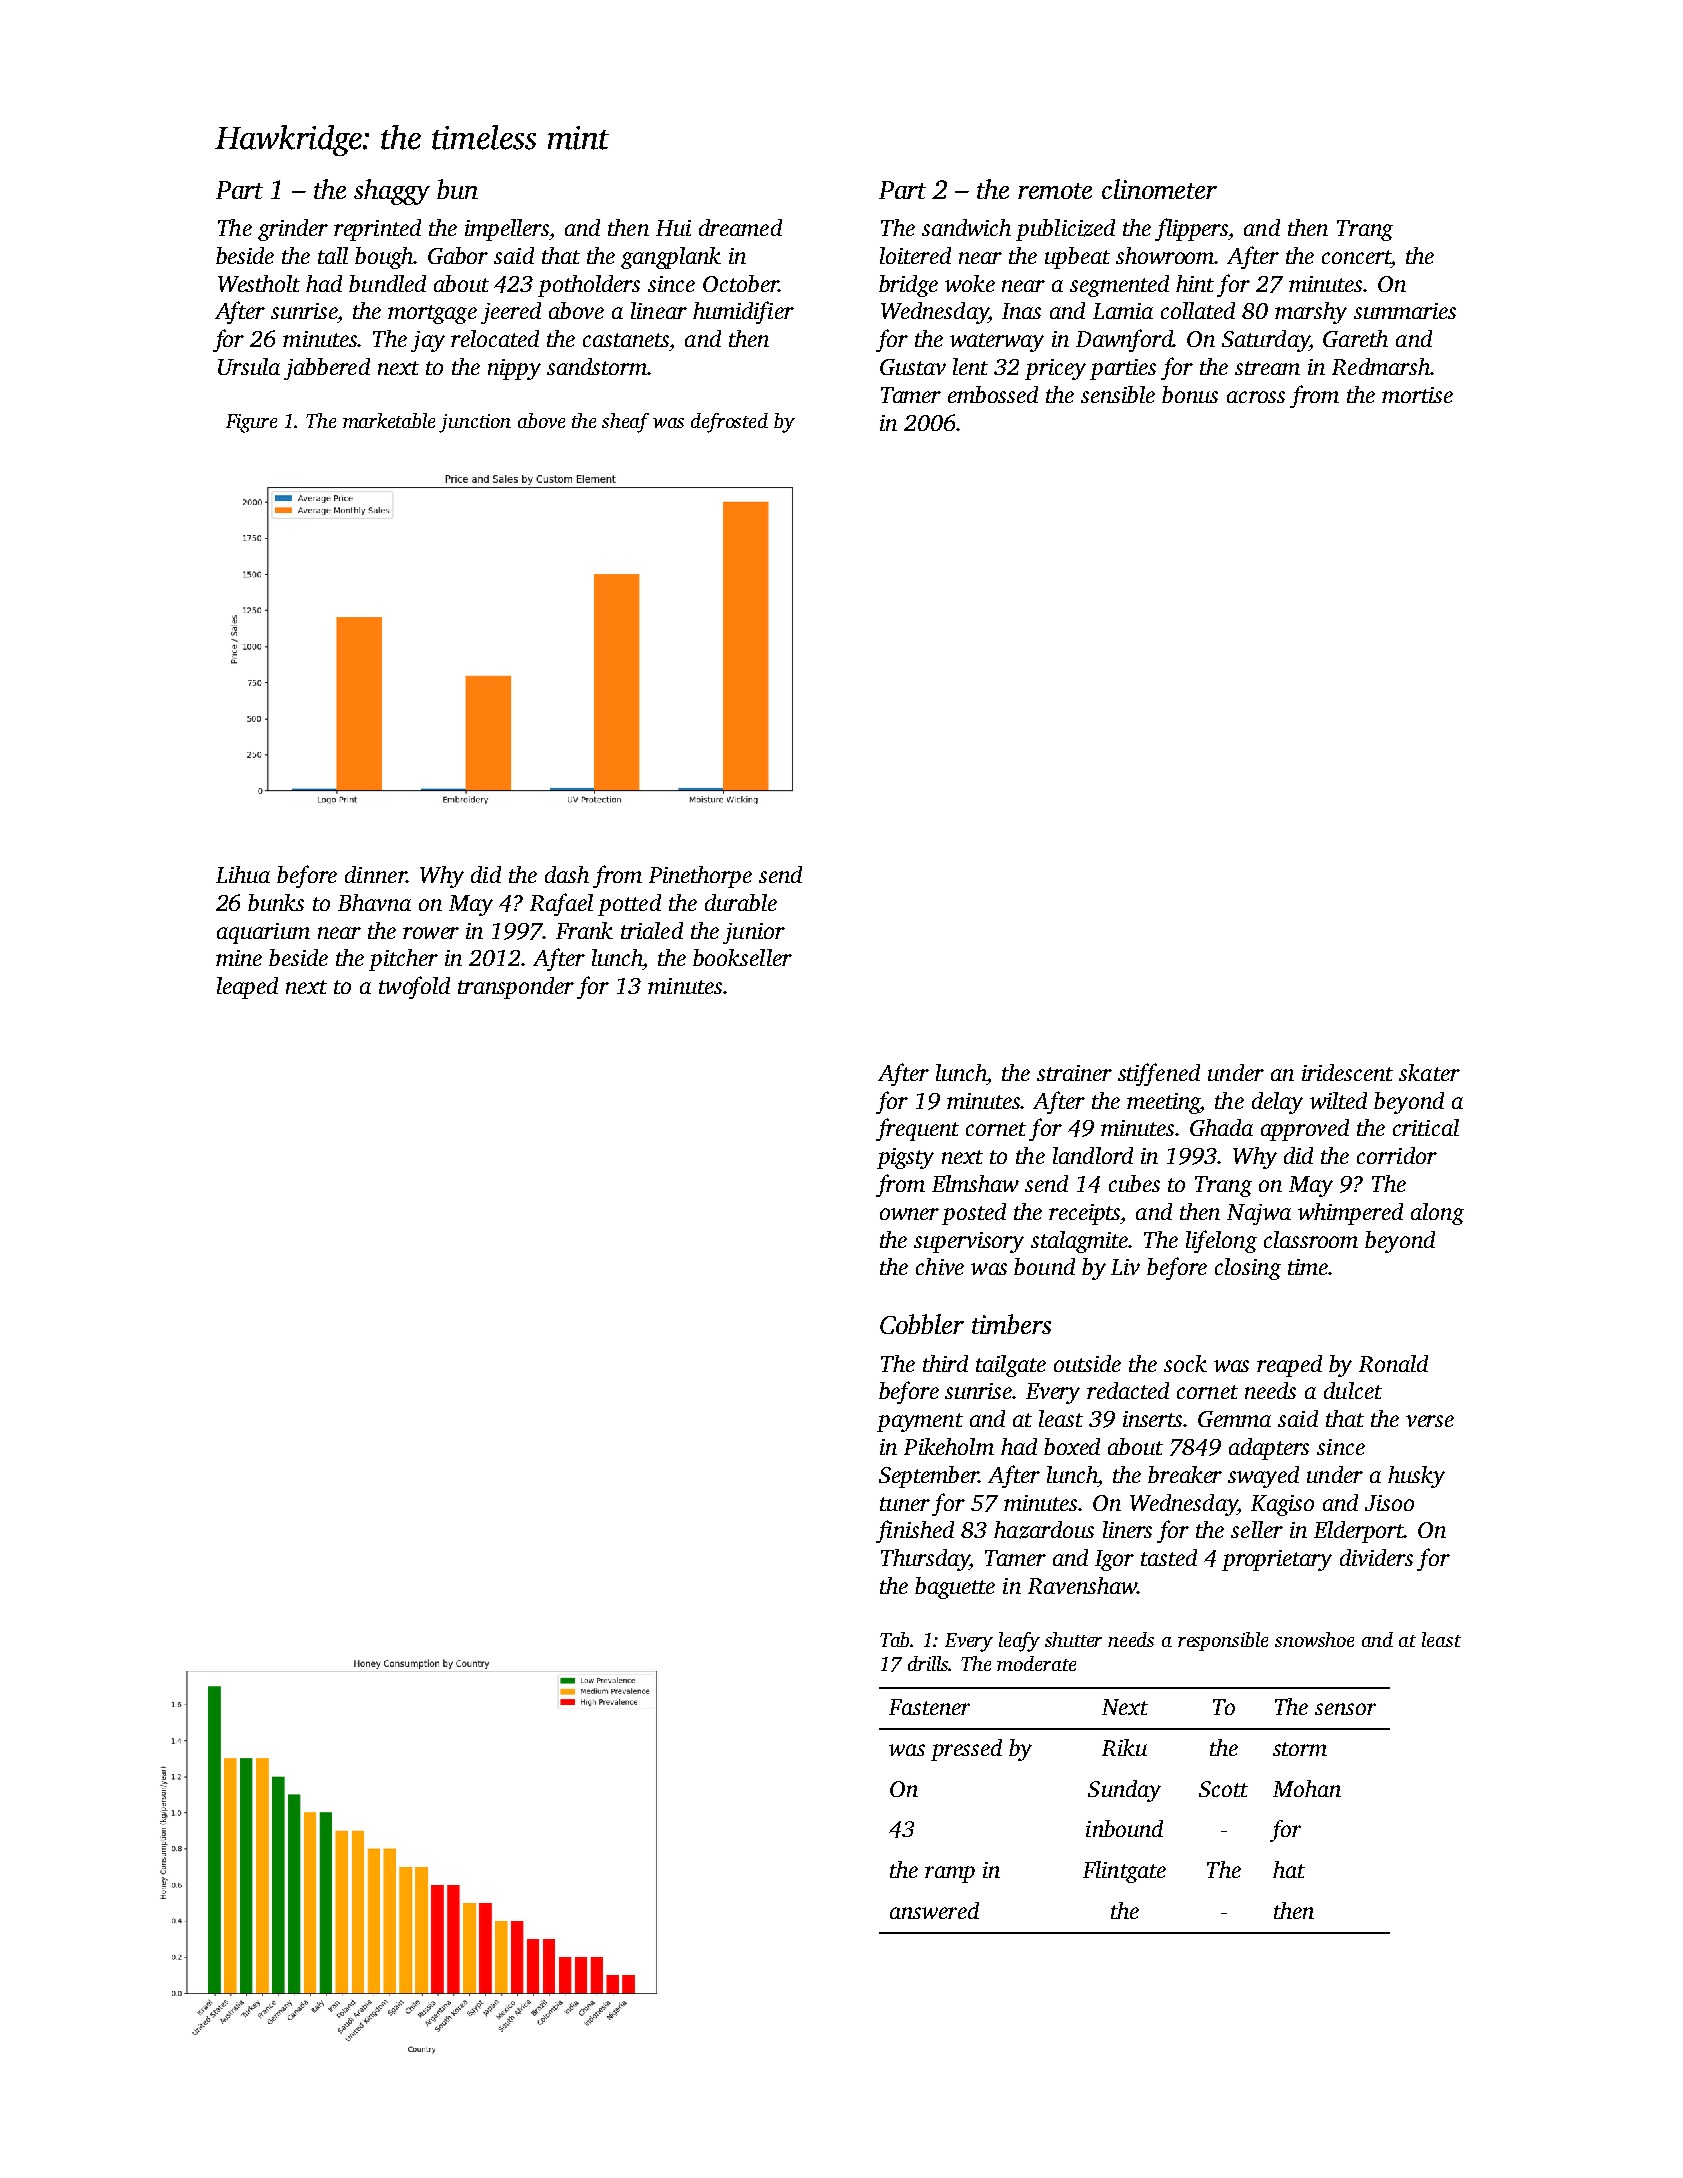  Describe the element at coordinates (249, 366) in the screenshot. I see `Ursula` at that location.
